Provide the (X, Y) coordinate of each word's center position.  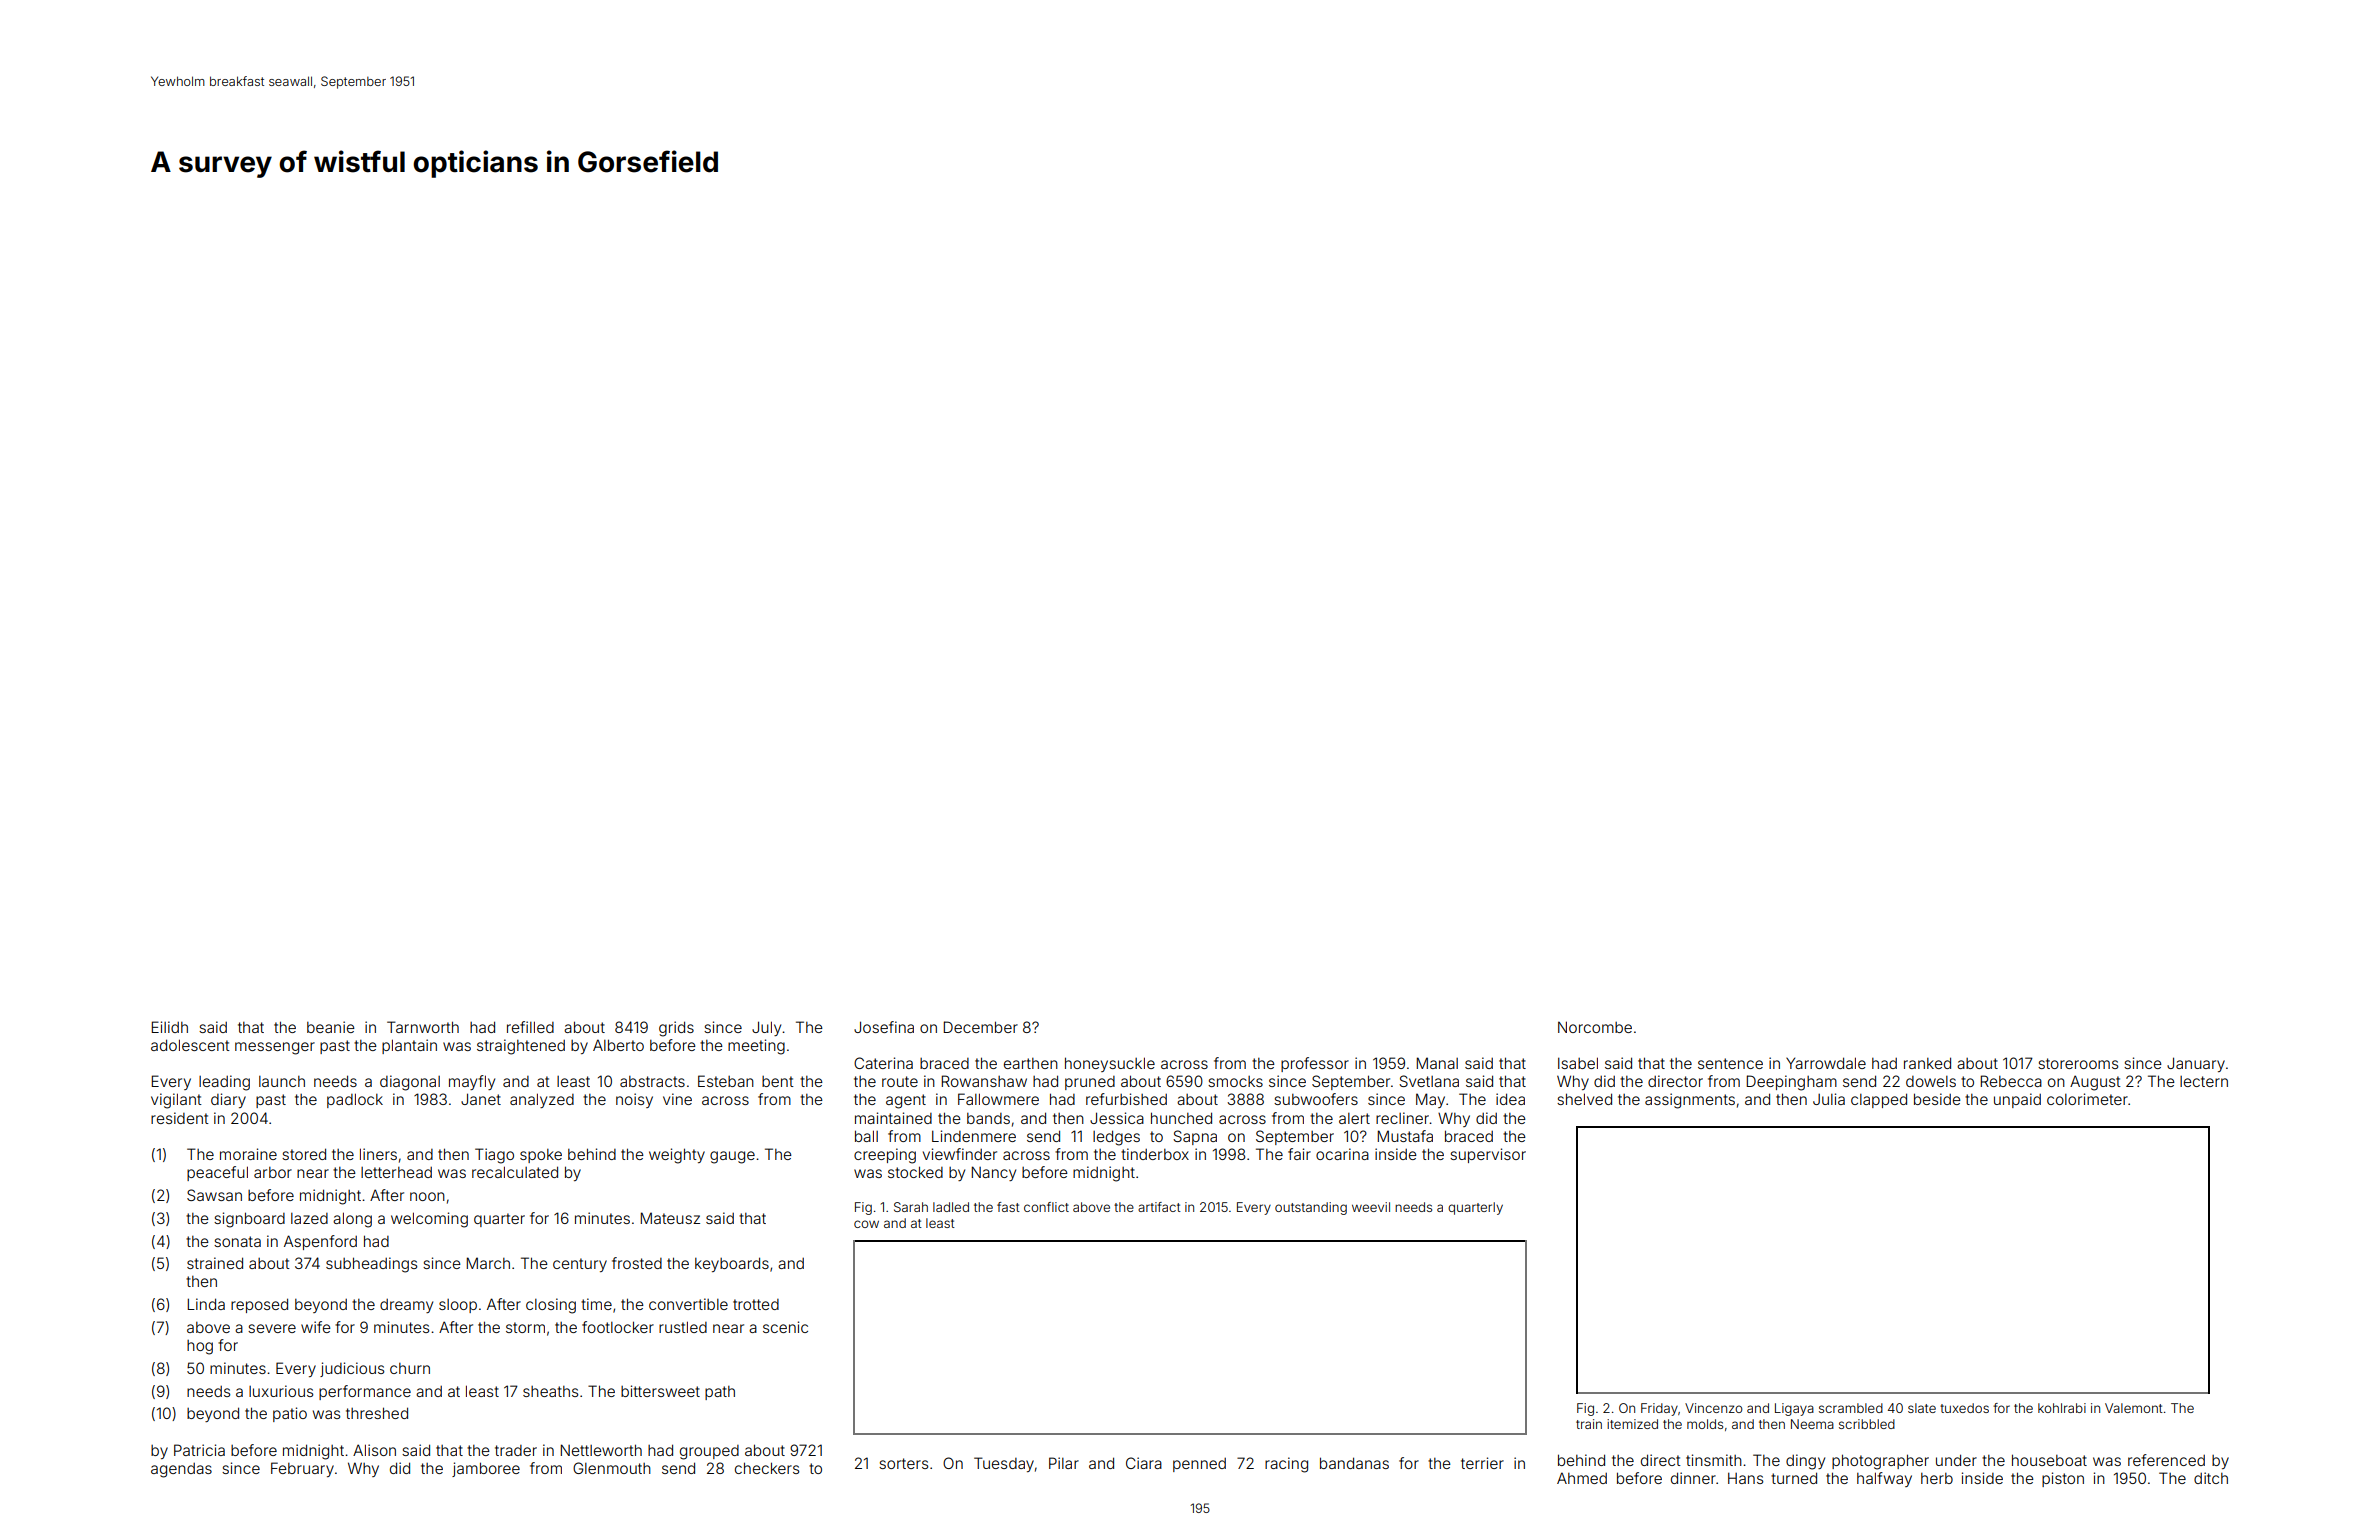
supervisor (1488, 1155)
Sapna (1195, 1137)
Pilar (1064, 1463)
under (1956, 1460)
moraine (248, 1154)
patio (290, 1414)
